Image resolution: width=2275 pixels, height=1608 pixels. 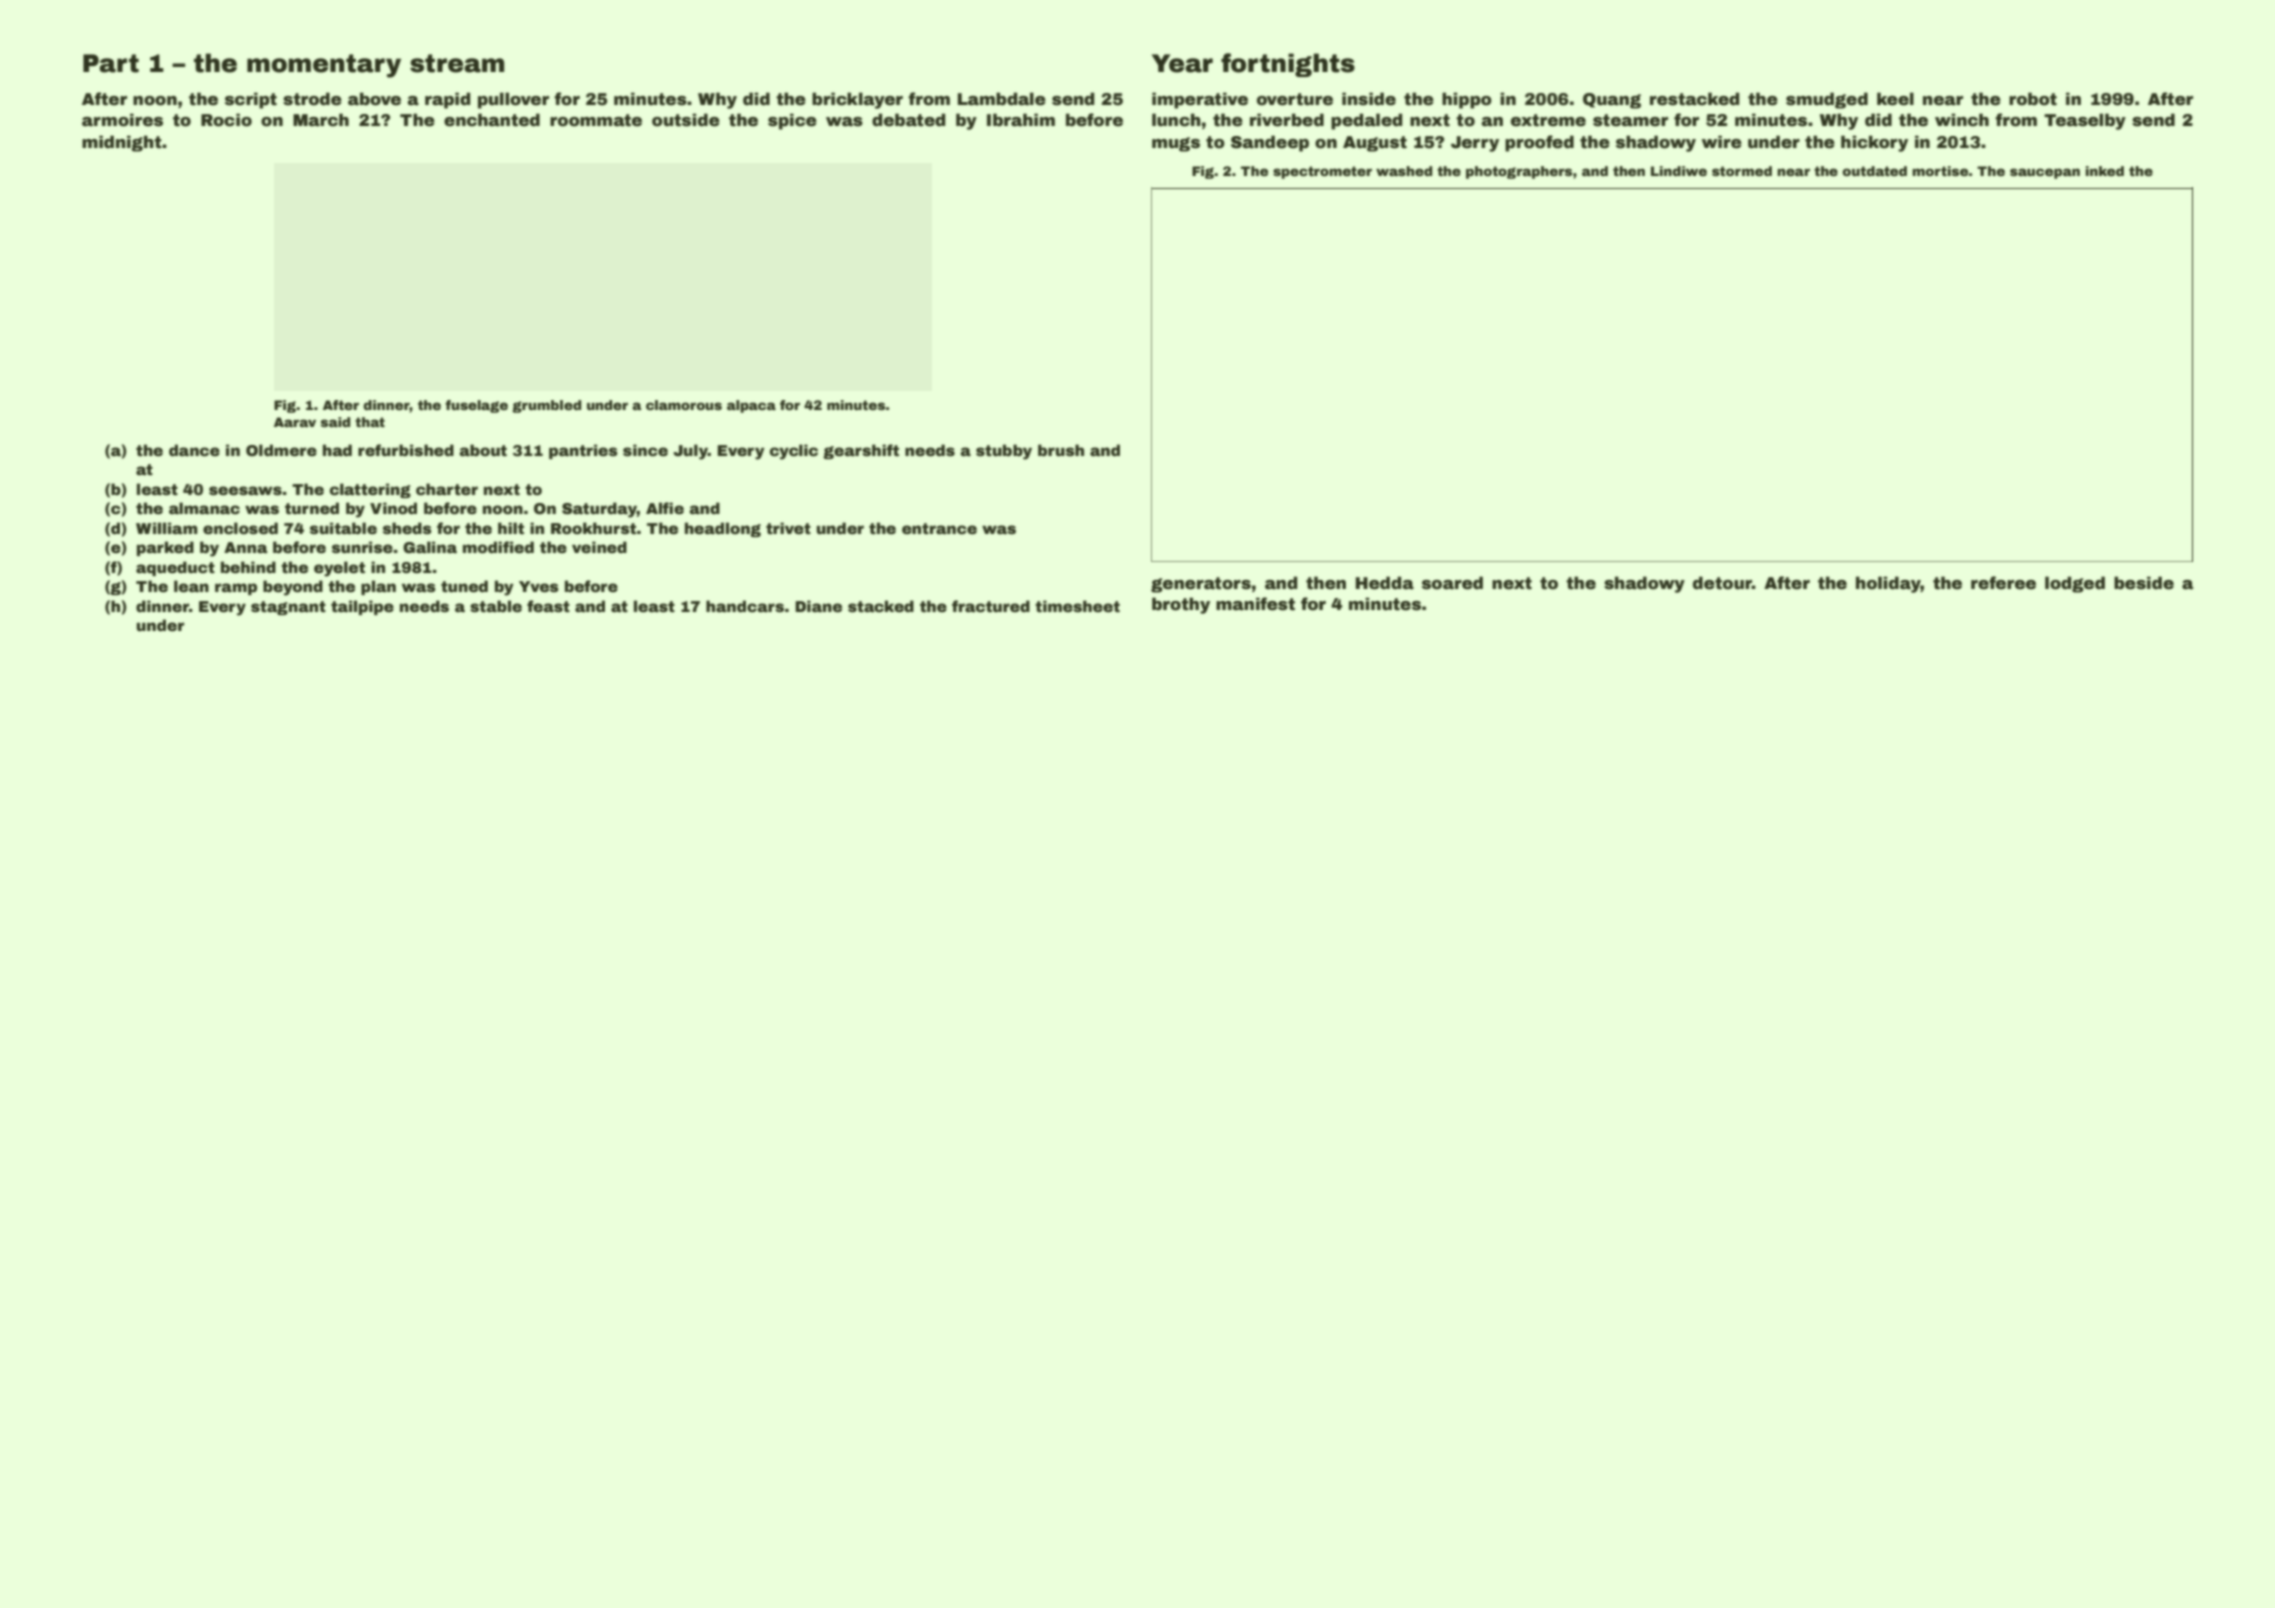 What do you see at coordinates (1322, 172) in the screenshot?
I see `spectrometer` at bounding box center [1322, 172].
